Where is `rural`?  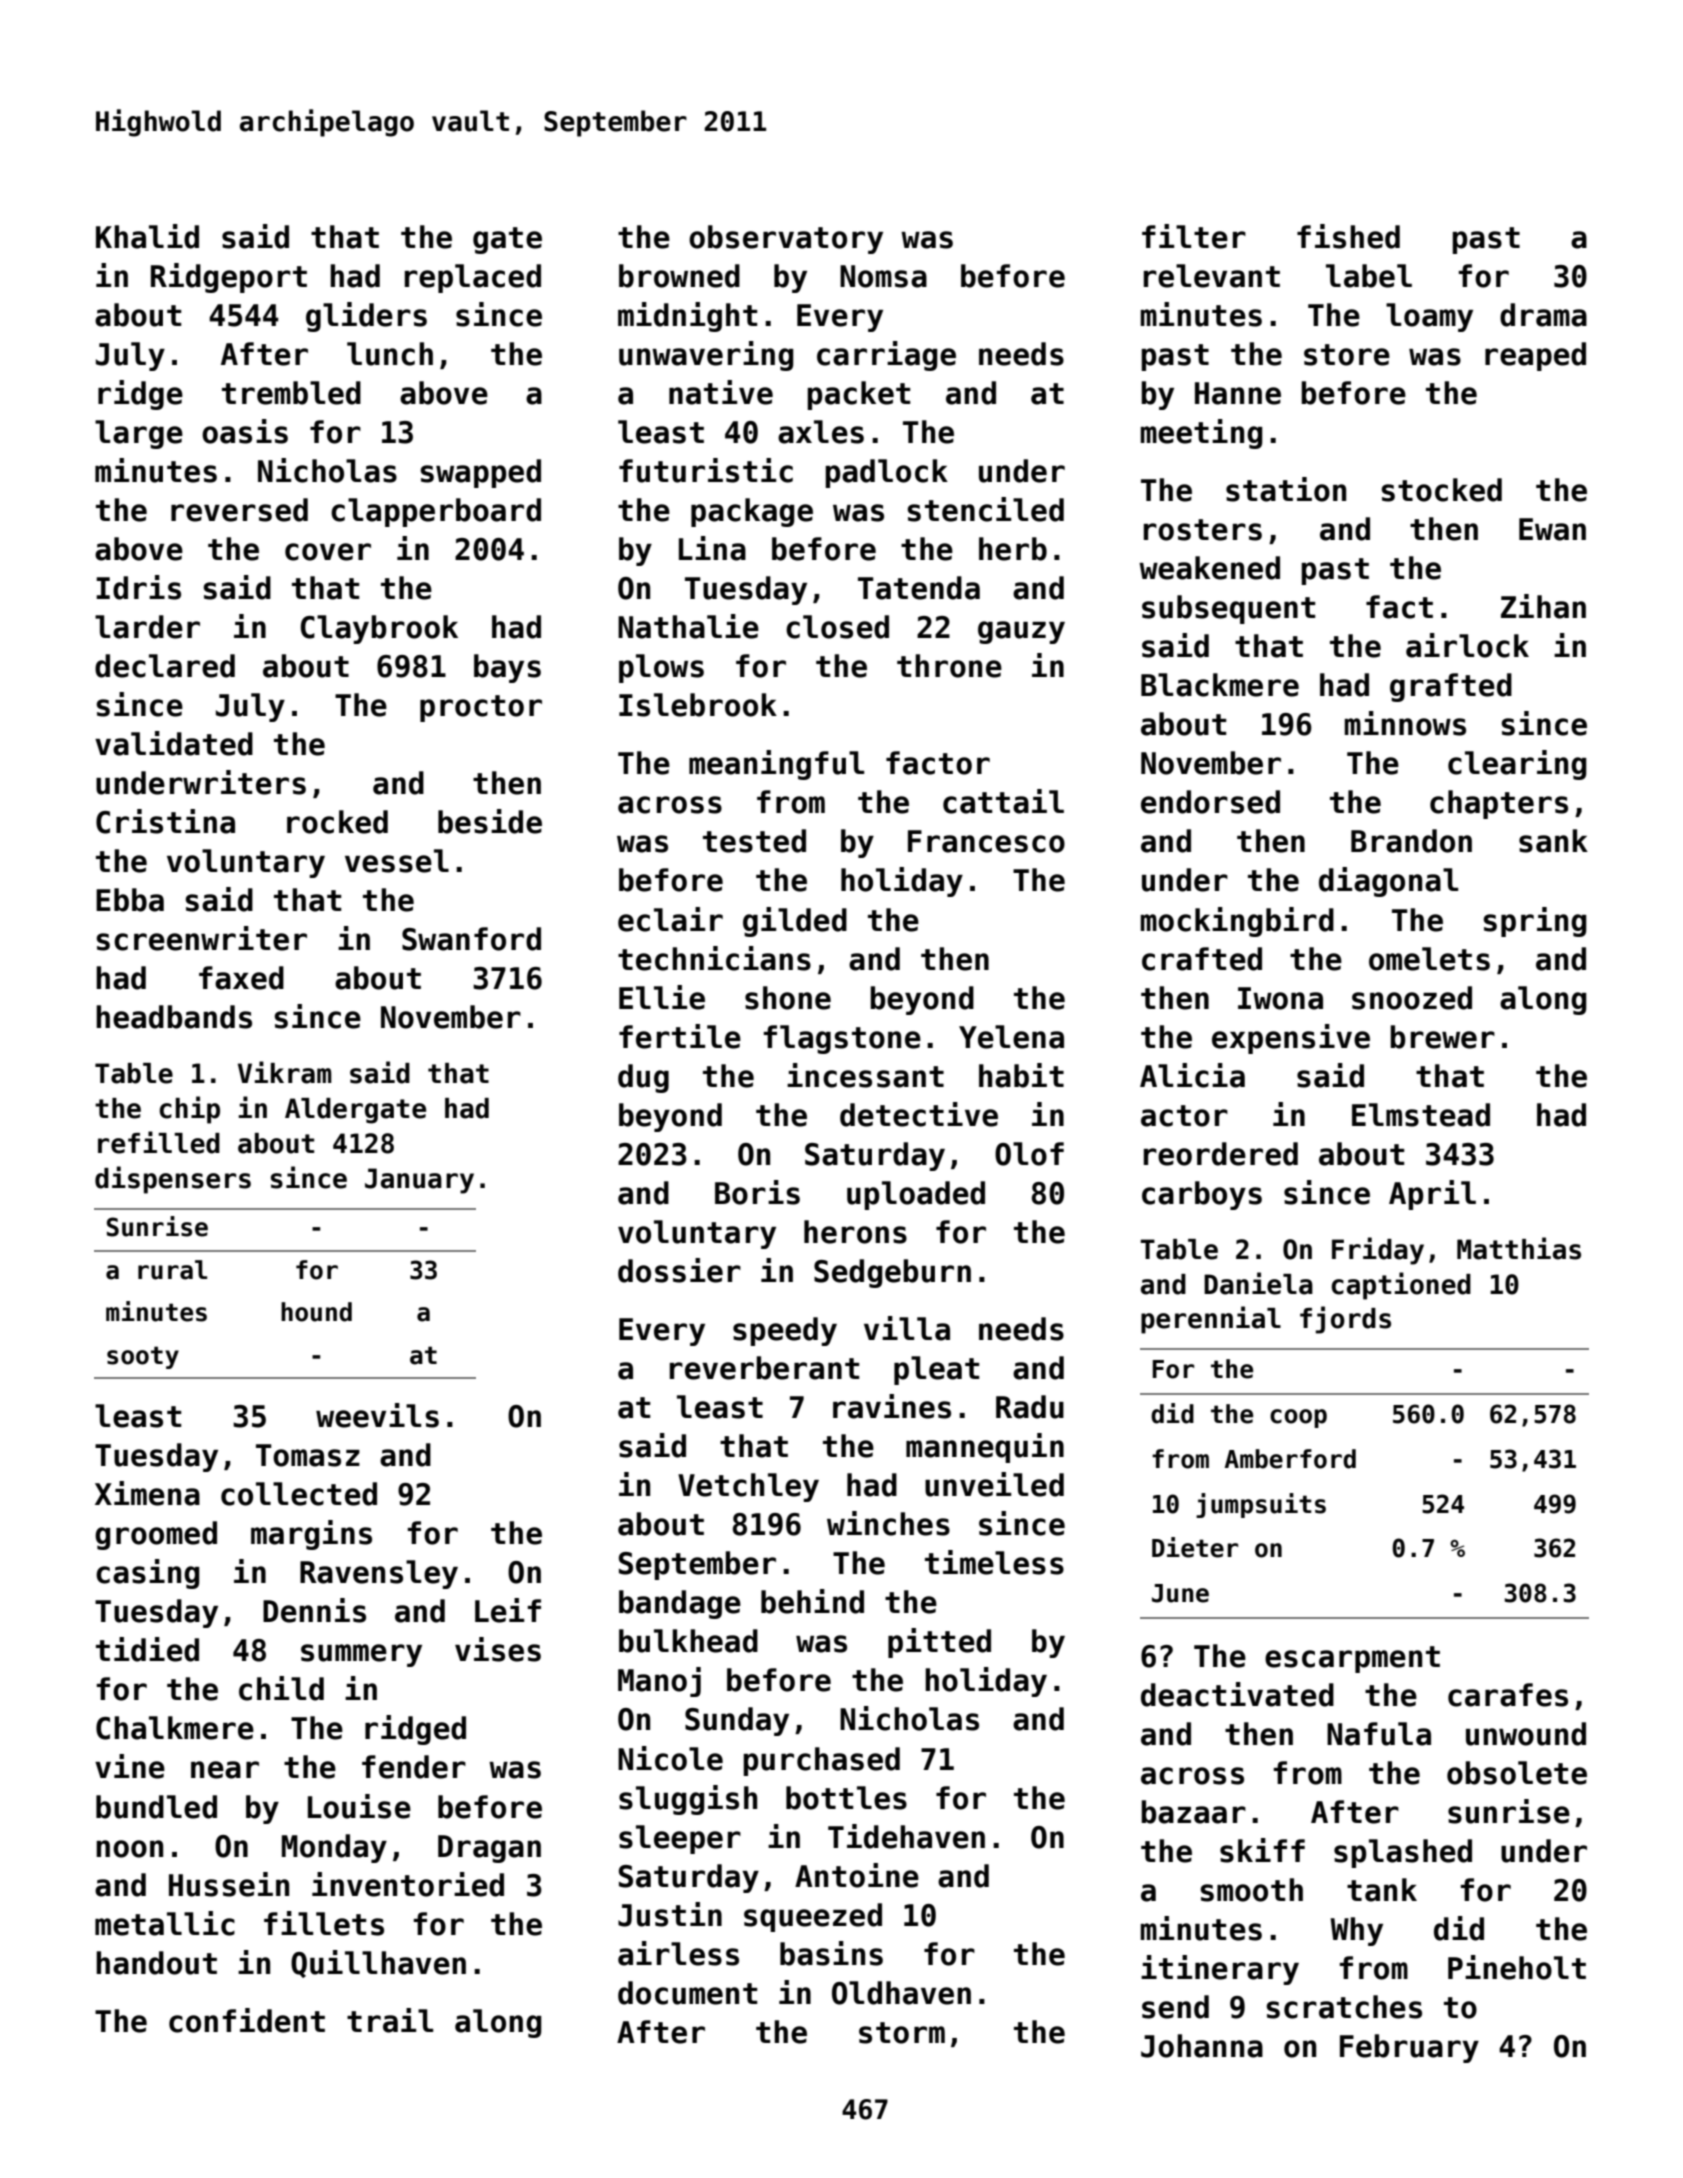 rural is located at coordinates (172, 1270).
